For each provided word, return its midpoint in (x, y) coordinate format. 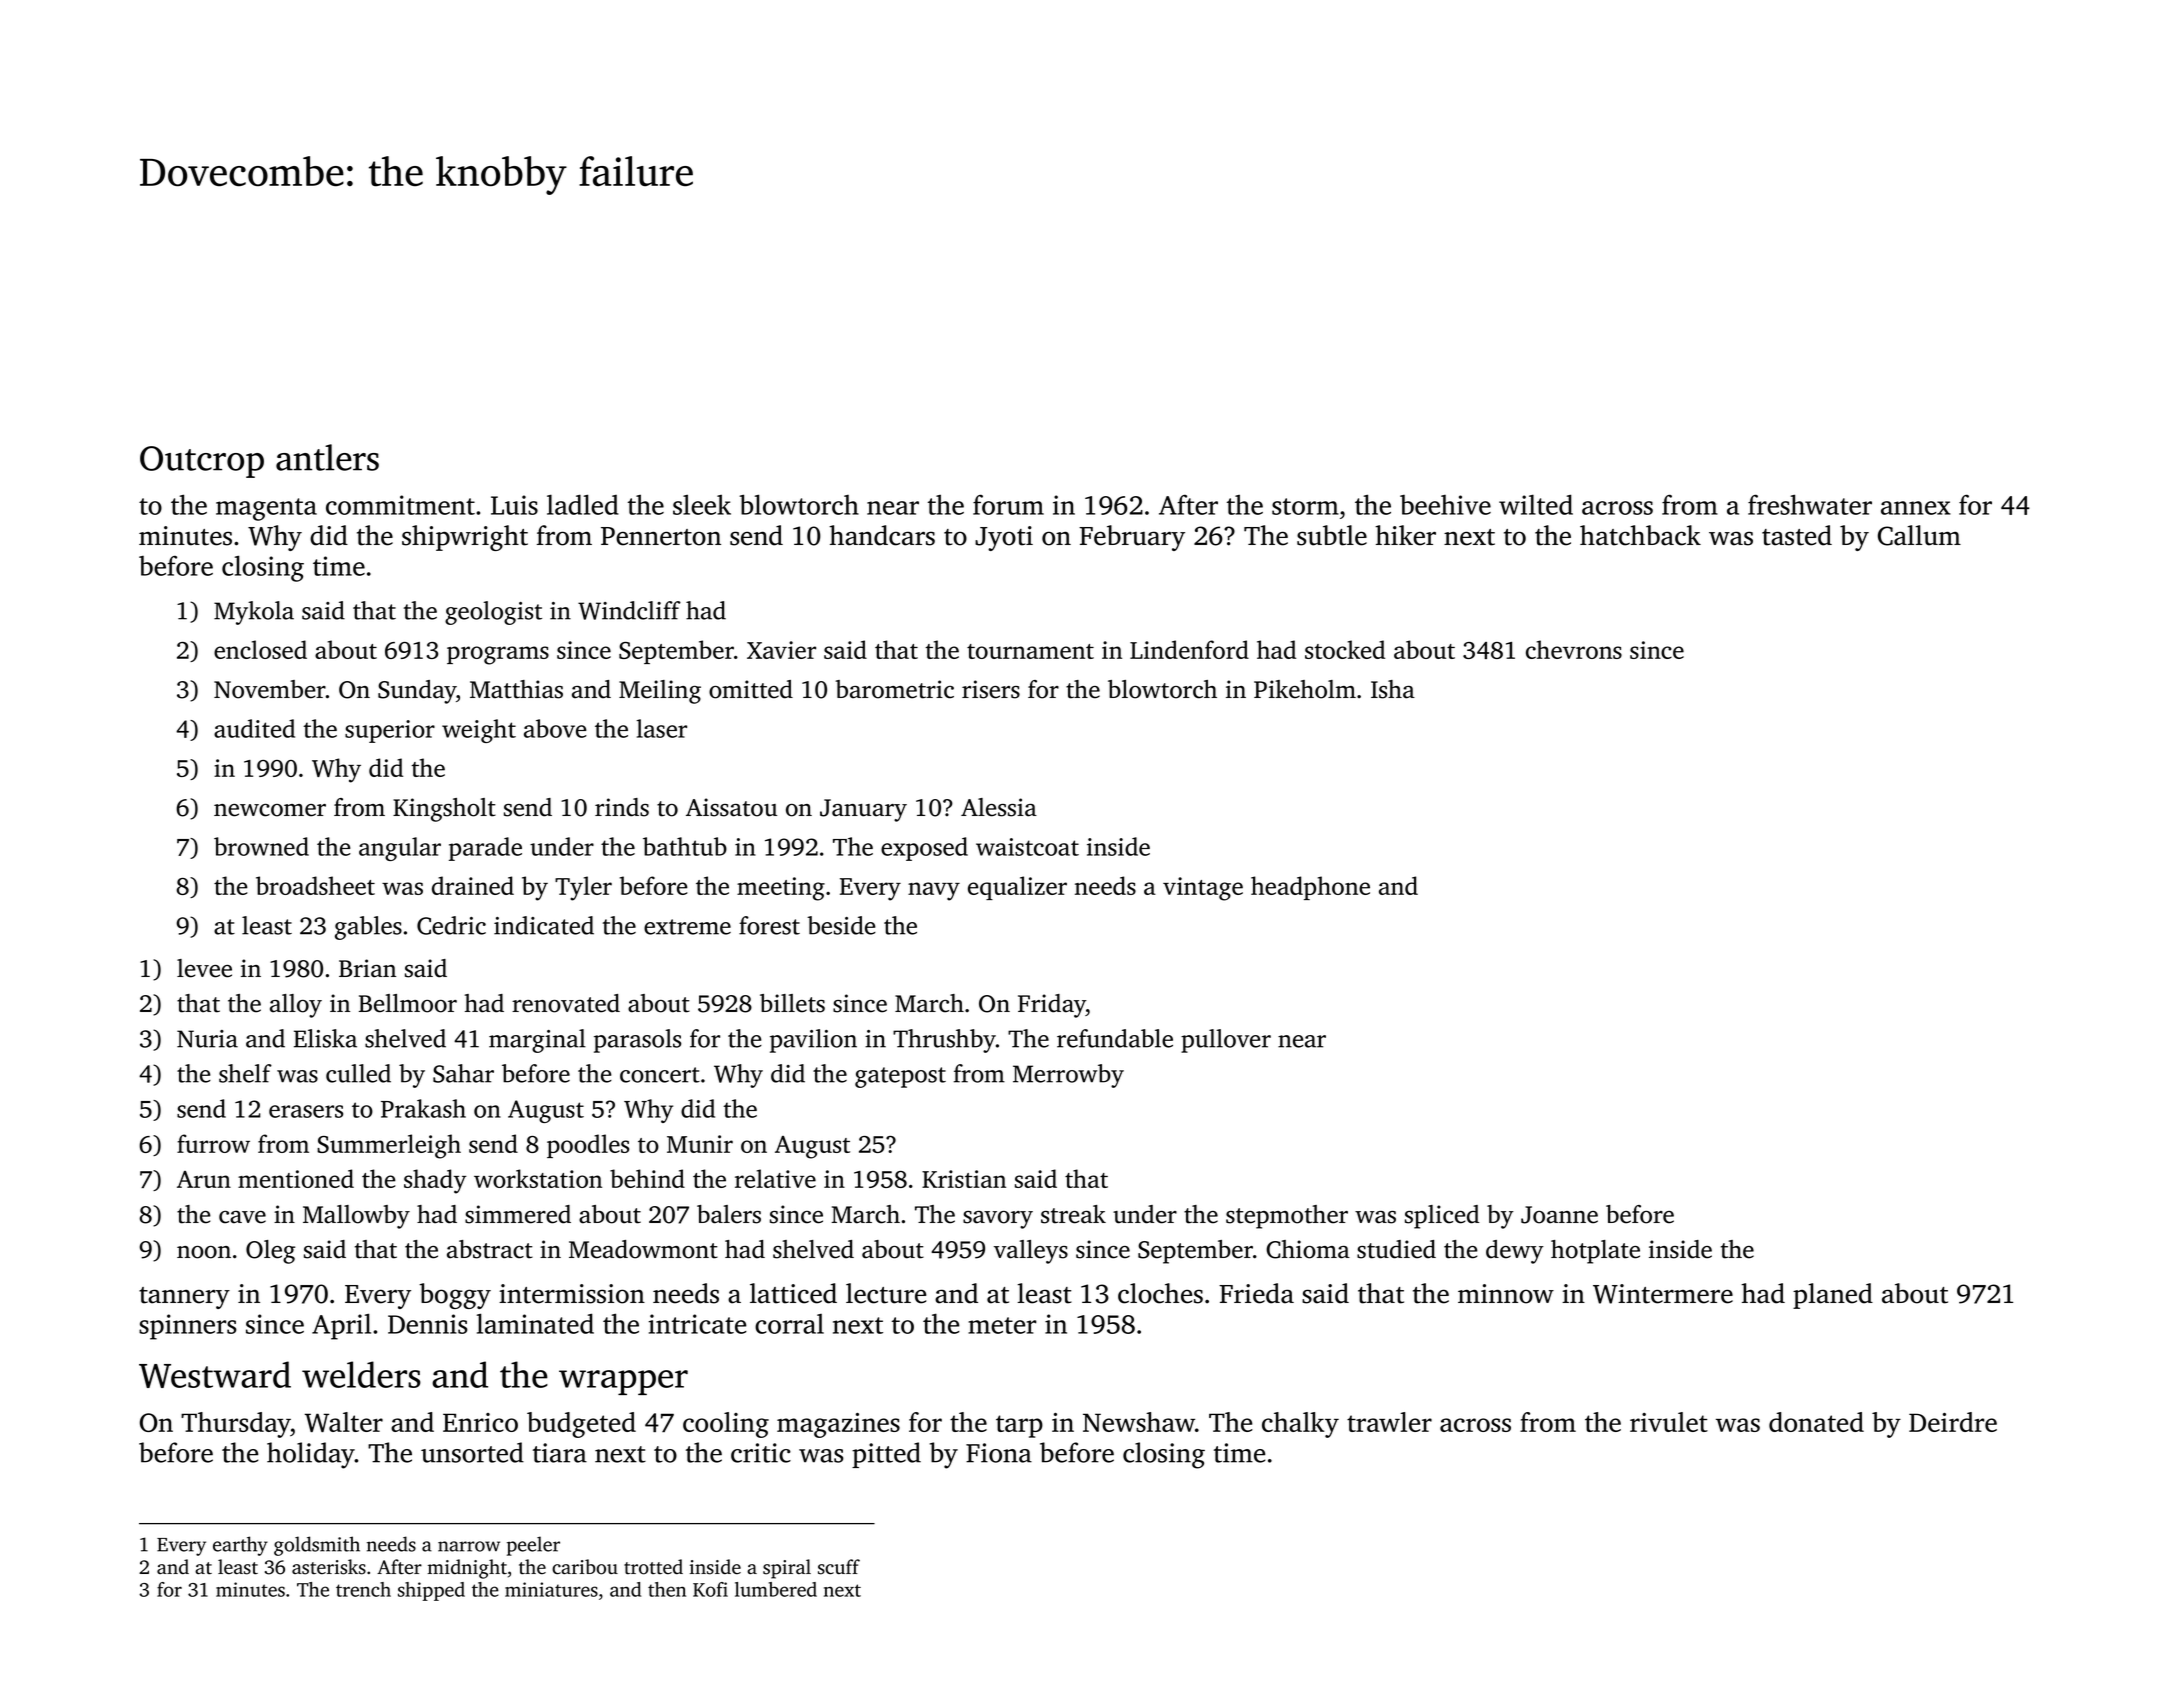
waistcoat (1027, 847)
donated (1816, 1422)
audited (254, 728)
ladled (583, 504)
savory (998, 1220)
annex (1916, 508)
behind (647, 1178)
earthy (240, 1546)
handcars (882, 535)
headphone (1310, 888)
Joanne (1559, 1215)
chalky (1300, 1425)
